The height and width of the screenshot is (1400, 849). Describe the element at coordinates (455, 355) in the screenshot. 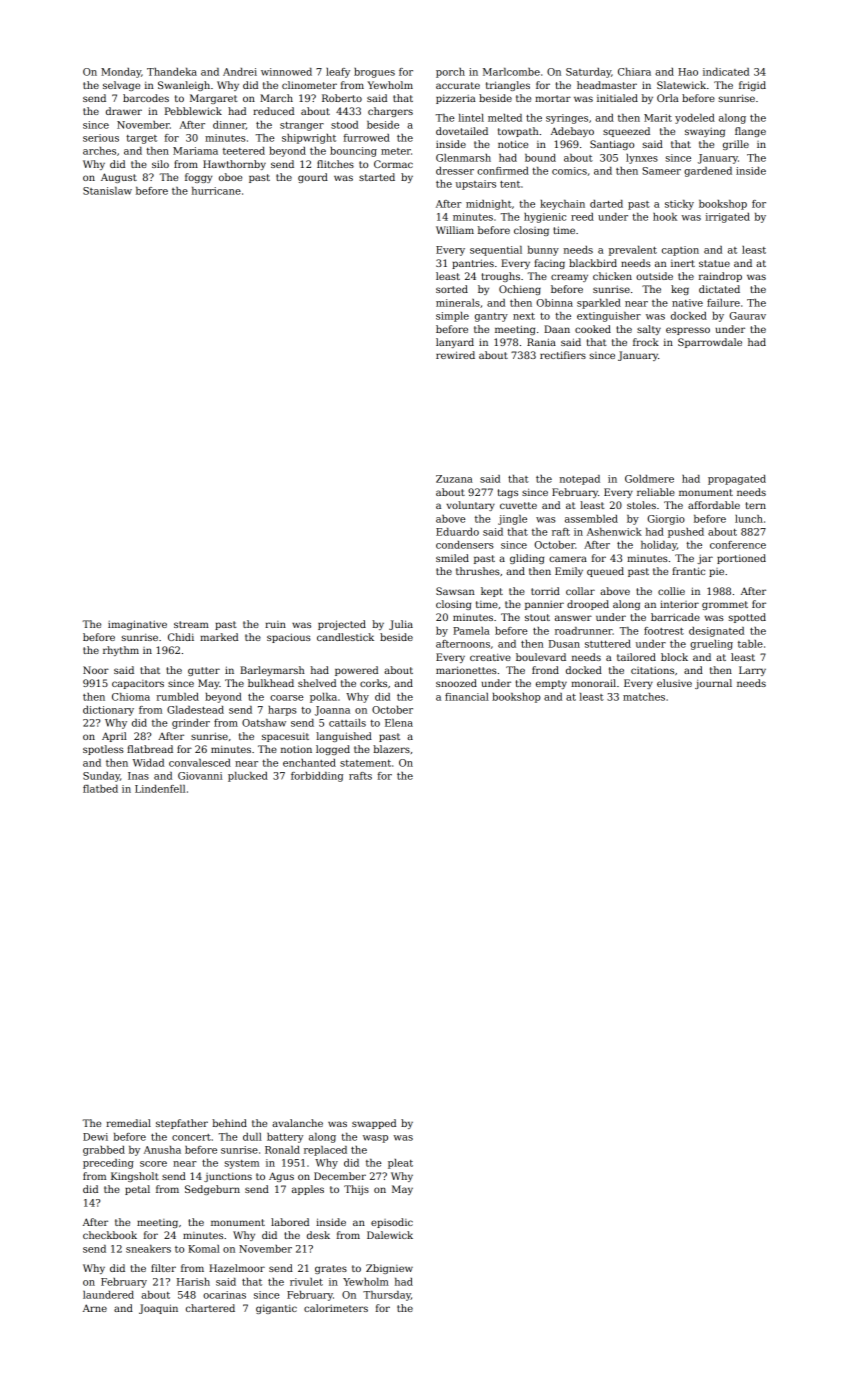

I see `rewired` at that location.
